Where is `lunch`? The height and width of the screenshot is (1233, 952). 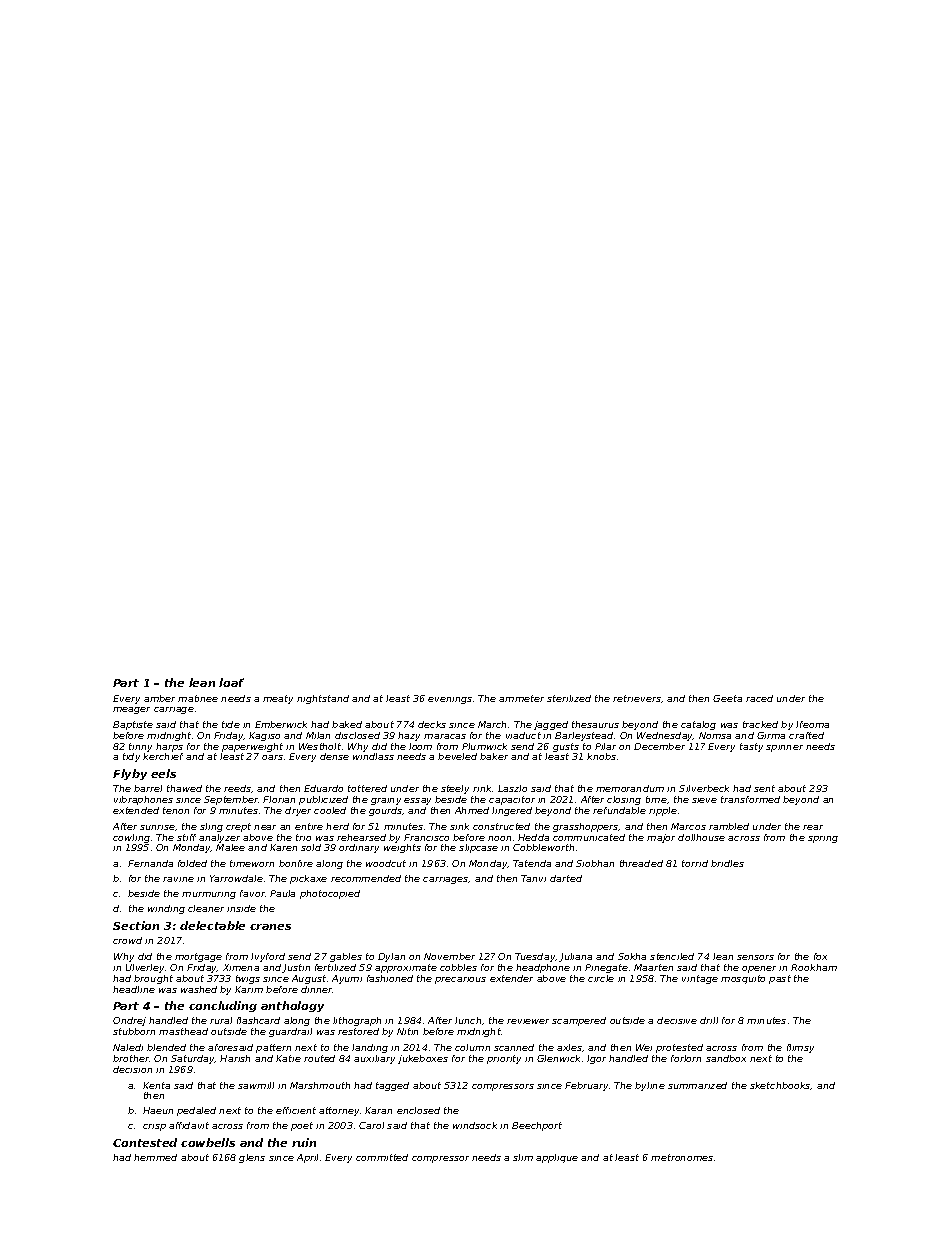
lunch is located at coordinates (468, 1020).
